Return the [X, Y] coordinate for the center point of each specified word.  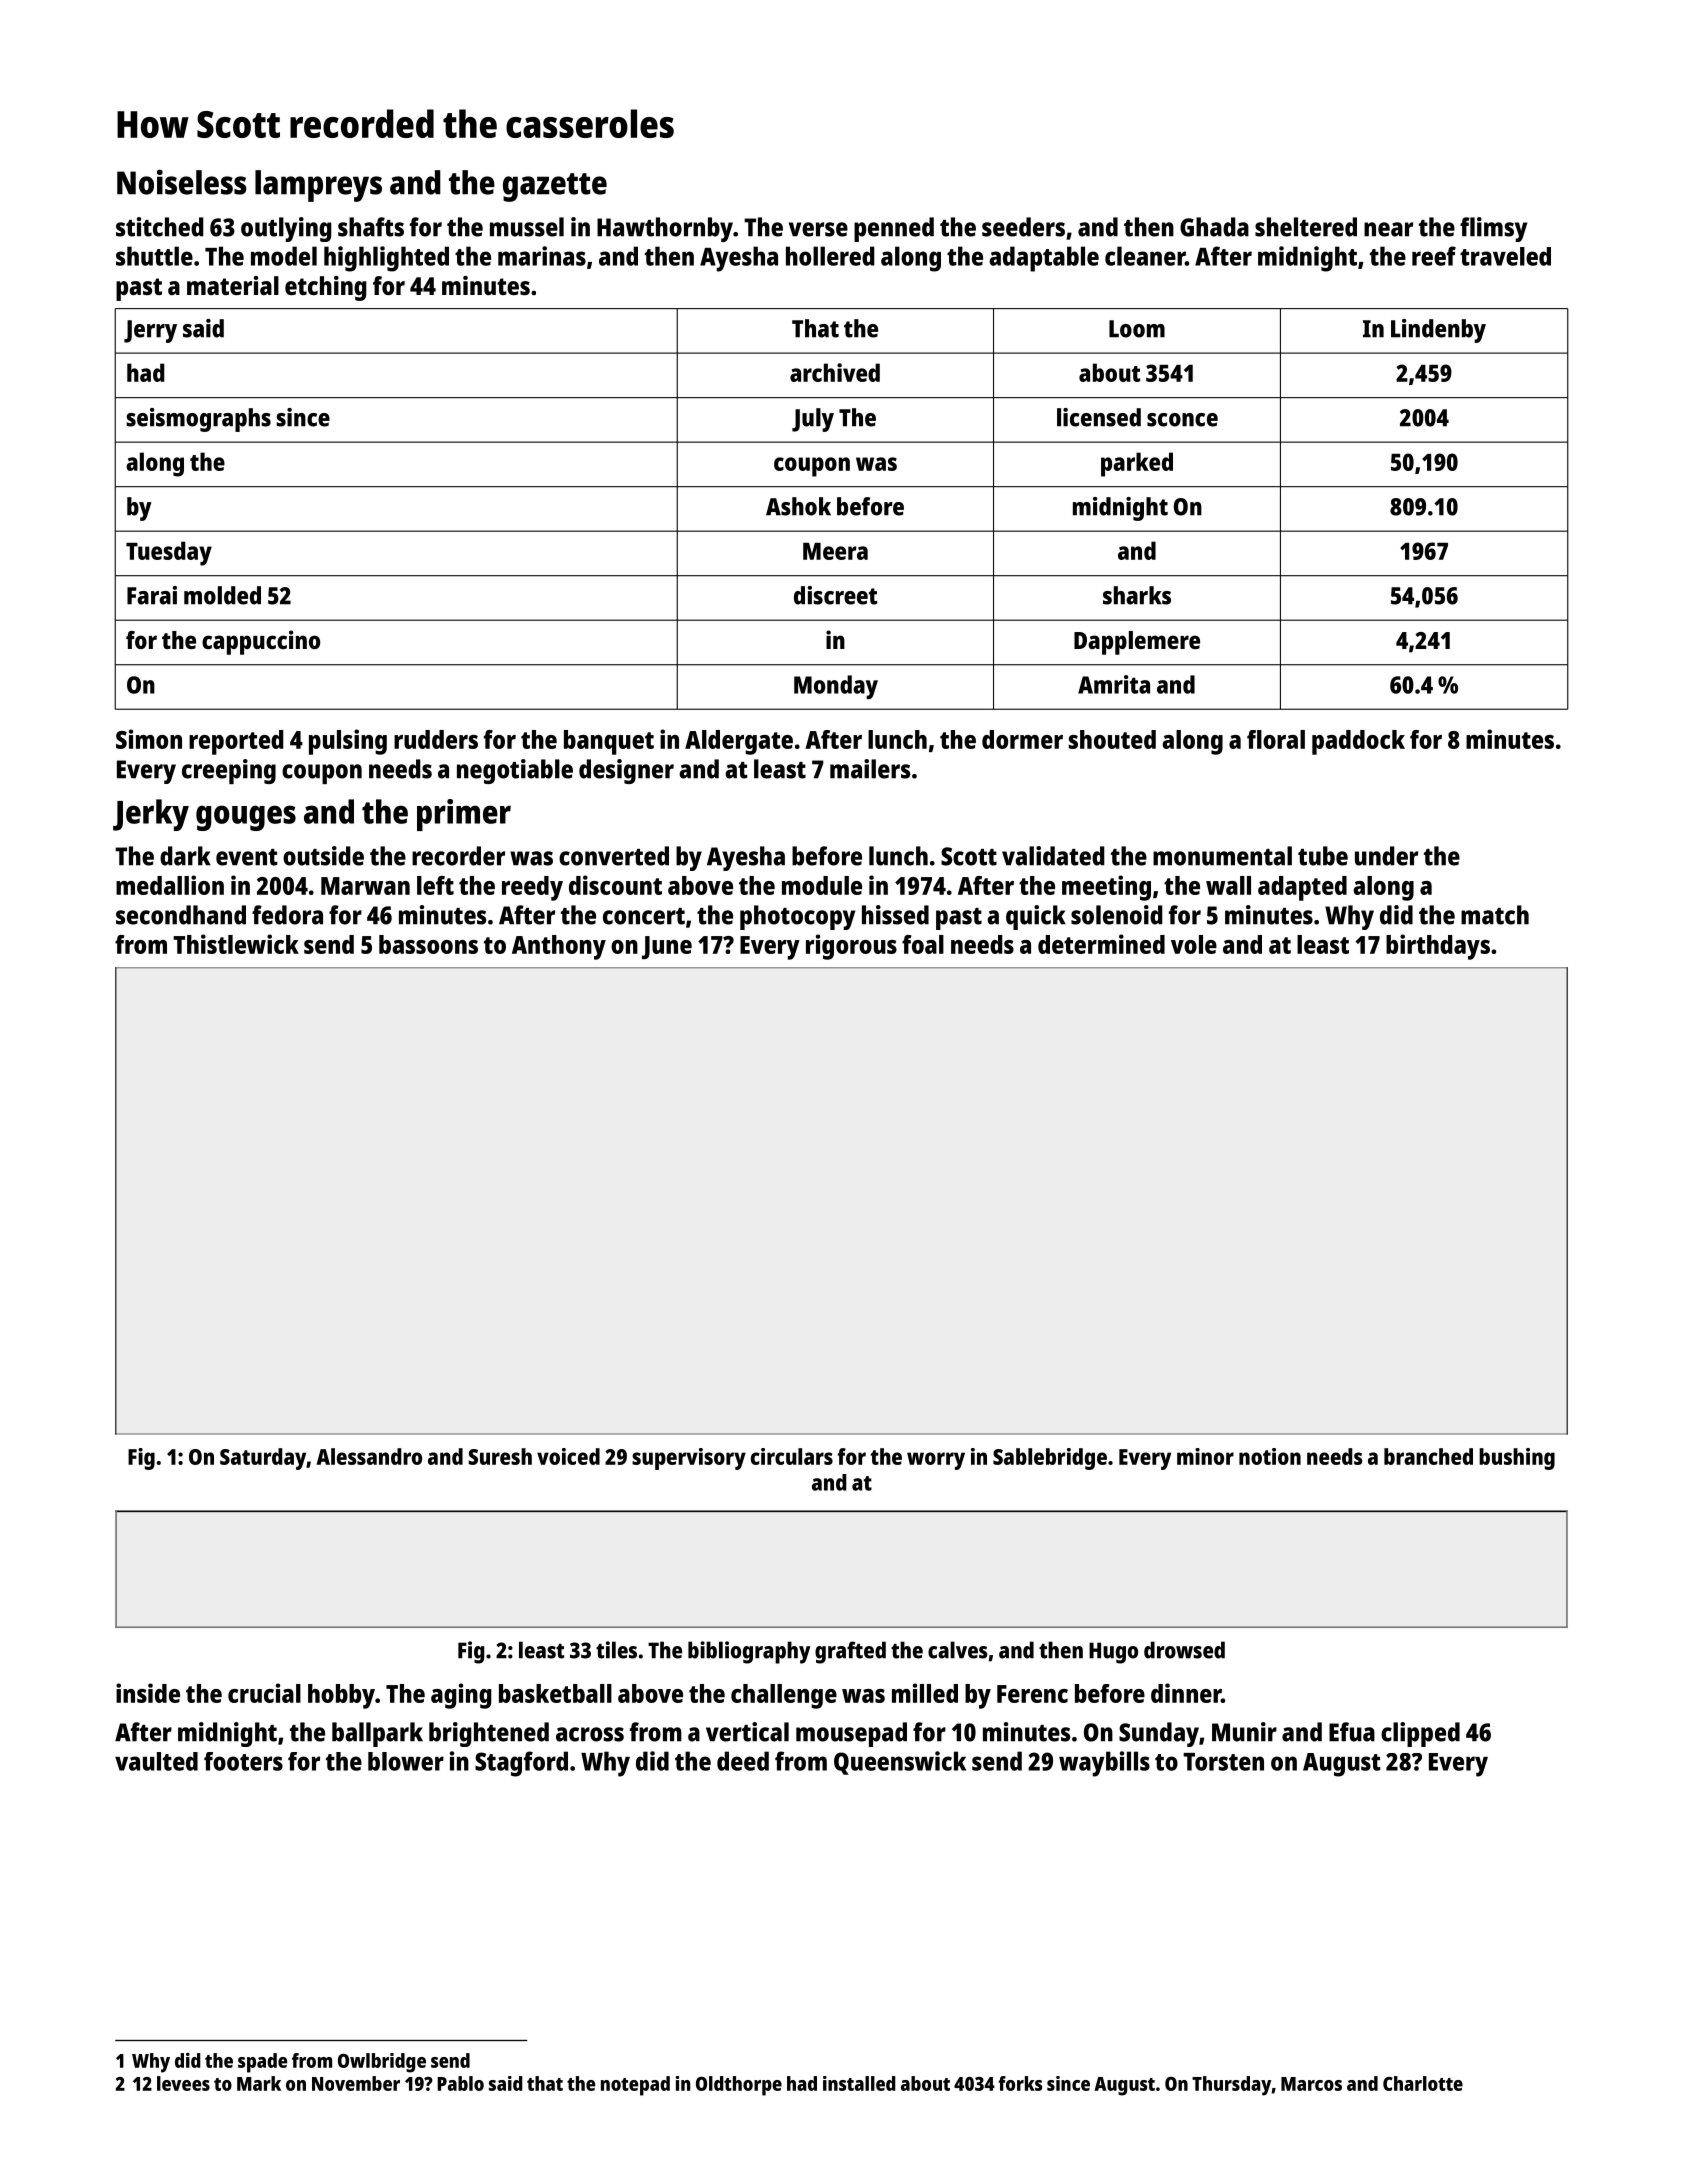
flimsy [1493, 229]
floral [1276, 739]
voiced [568, 1456]
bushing [1517, 1459]
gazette [555, 187]
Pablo [460, 2083]
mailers [870, 769]
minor [1205, 1456]
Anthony [559, 947]
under [1386, 856]
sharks [1137, 595]
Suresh [500, 1456]
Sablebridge [1050, 1459]
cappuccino [261, 642]
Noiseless [182, 182]
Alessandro [369, 1456]
